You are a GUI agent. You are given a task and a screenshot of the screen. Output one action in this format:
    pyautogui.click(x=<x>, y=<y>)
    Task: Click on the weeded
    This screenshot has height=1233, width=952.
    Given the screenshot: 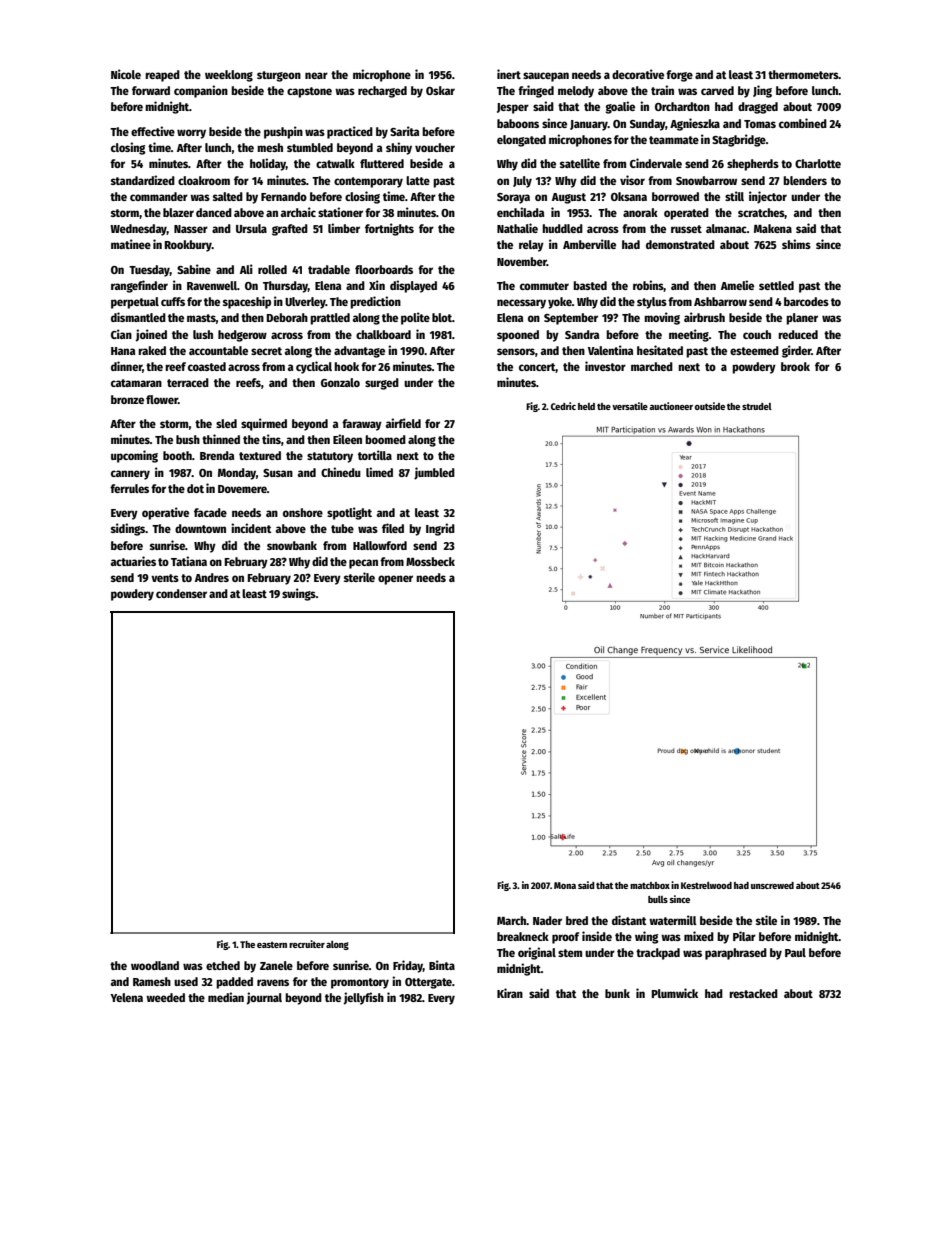 What is the action you would take?
    pyautogui.click(x=165, y=997)
